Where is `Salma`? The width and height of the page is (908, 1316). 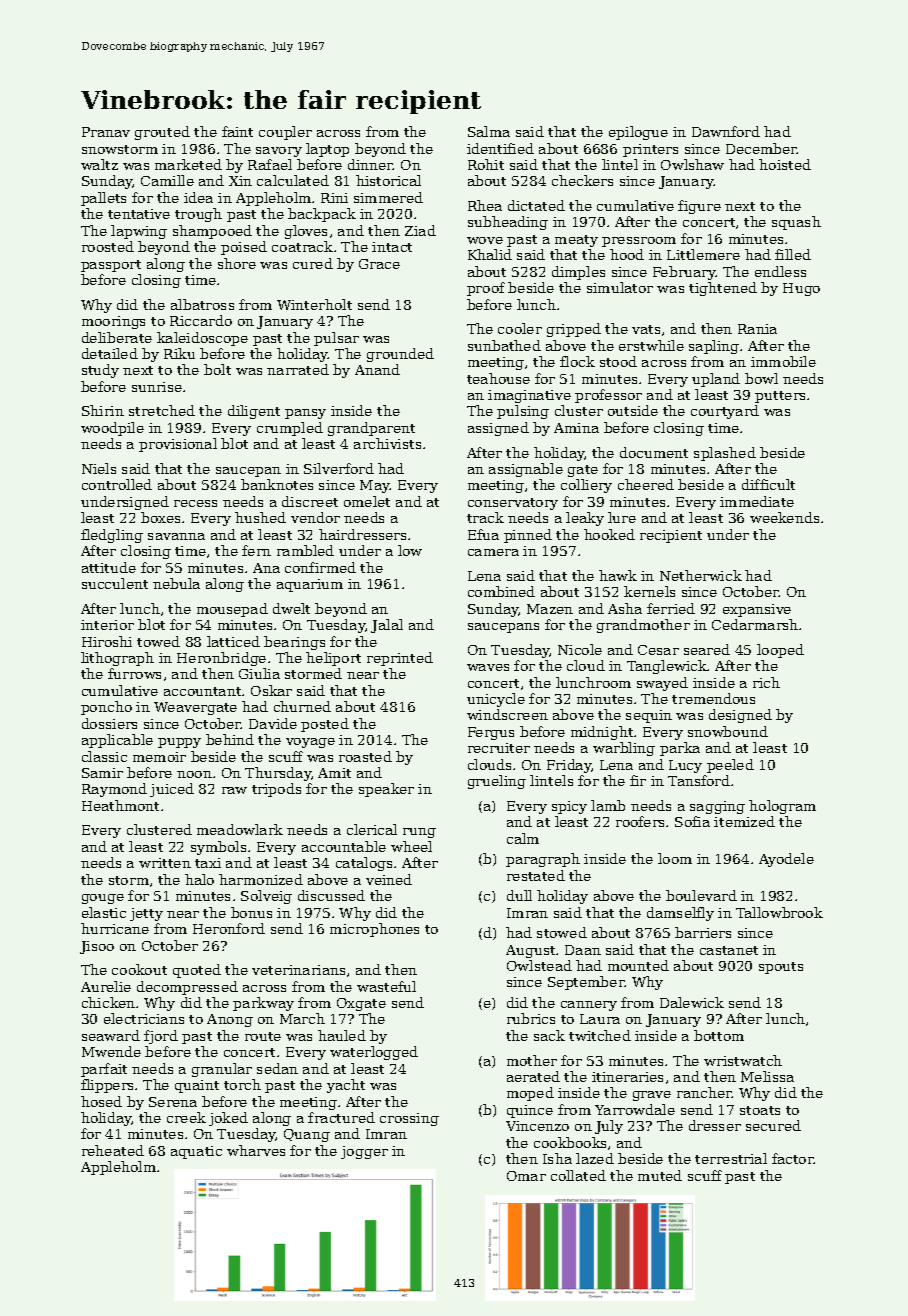
Salma is located at coordinates (489, 131).
